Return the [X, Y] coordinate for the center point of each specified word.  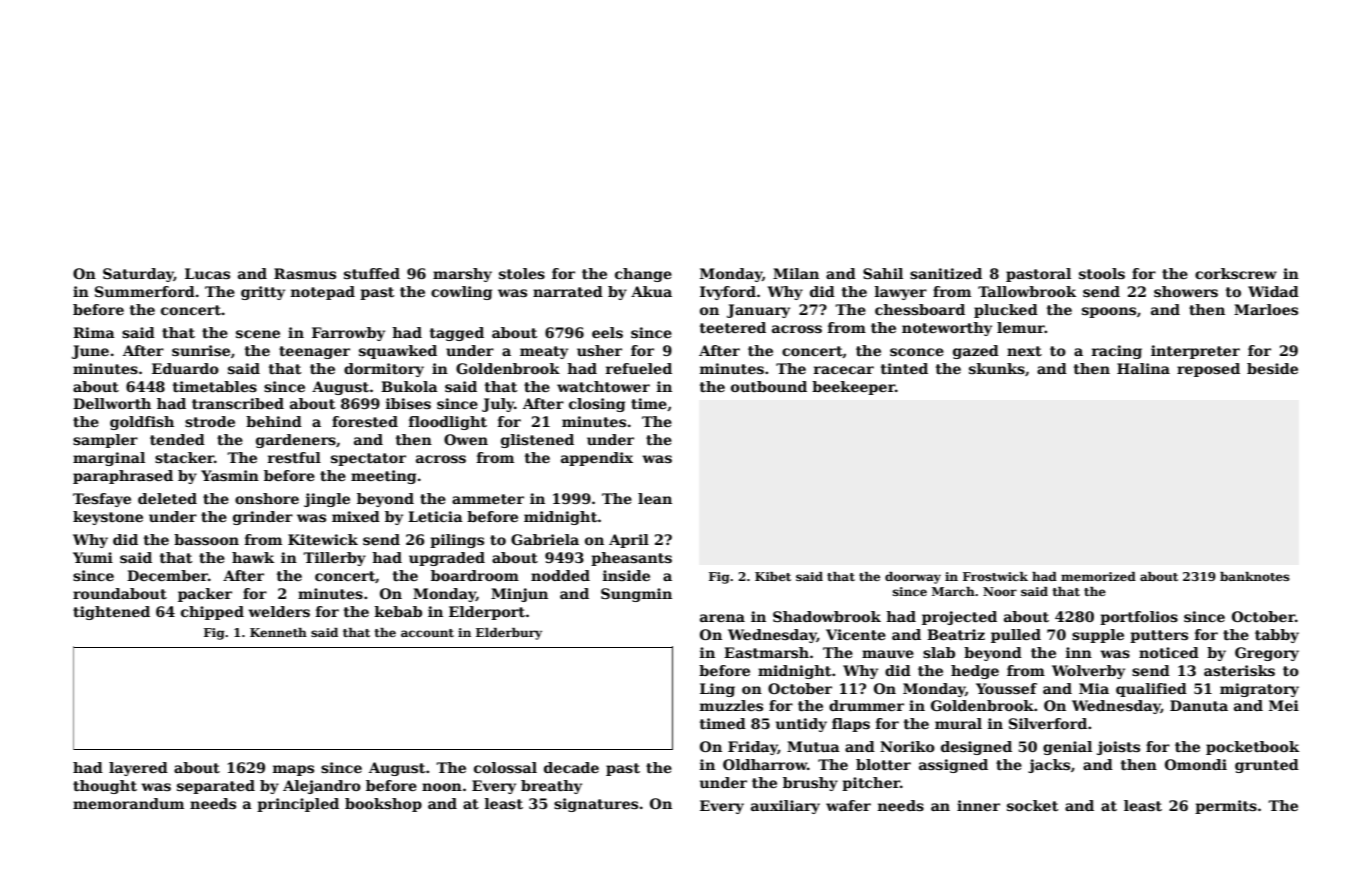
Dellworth [112, 403]
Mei [1284, 705]
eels [607, 332]
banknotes [1255, 576]
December [167, 575]
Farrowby [348, 334]
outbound [769, 386]
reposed [1208, 370]
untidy [801, 725]
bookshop [383, 805]
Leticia [435, 516]
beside [1272, 368]
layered [138, 769]
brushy [810, 784]
